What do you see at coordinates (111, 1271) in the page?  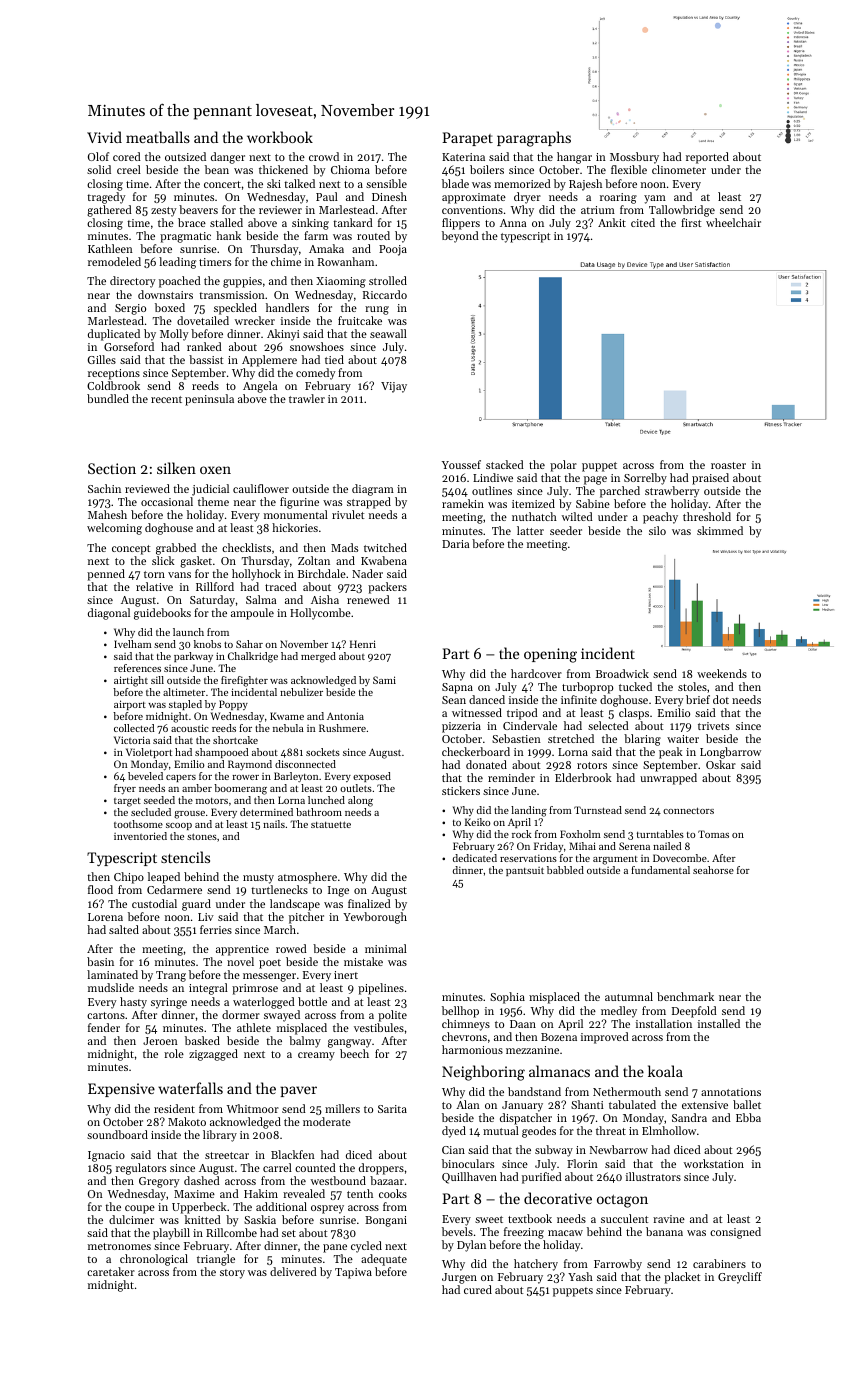 I see `caretaker` at bounding box center [111, 1271].
